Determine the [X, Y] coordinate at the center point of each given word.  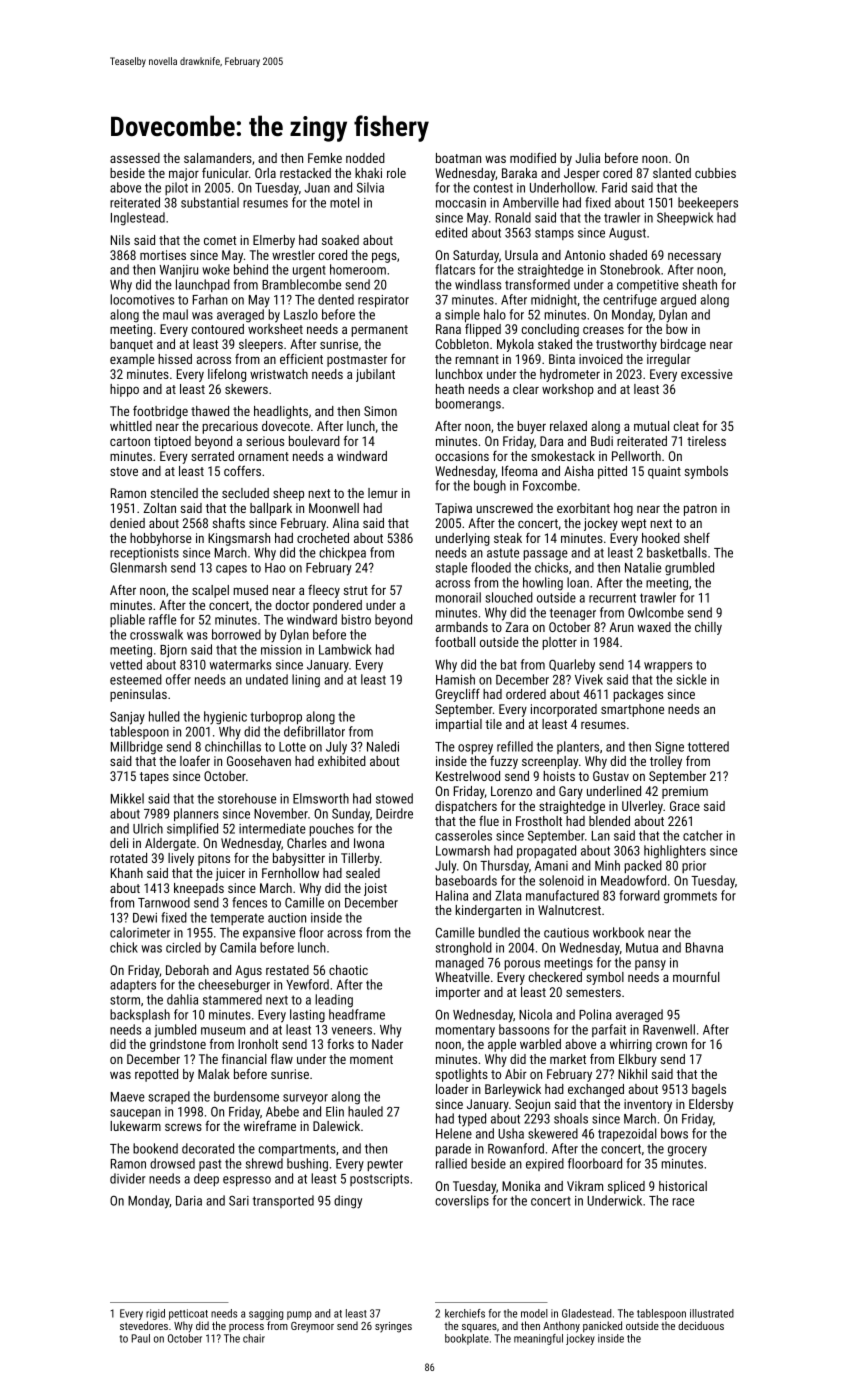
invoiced [601, 359]
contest [493, 188]
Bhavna [704, 947]
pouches [331, 829]
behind [251, 269]
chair [254, 1338]
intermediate [272, 828]
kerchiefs [465, 1313]
